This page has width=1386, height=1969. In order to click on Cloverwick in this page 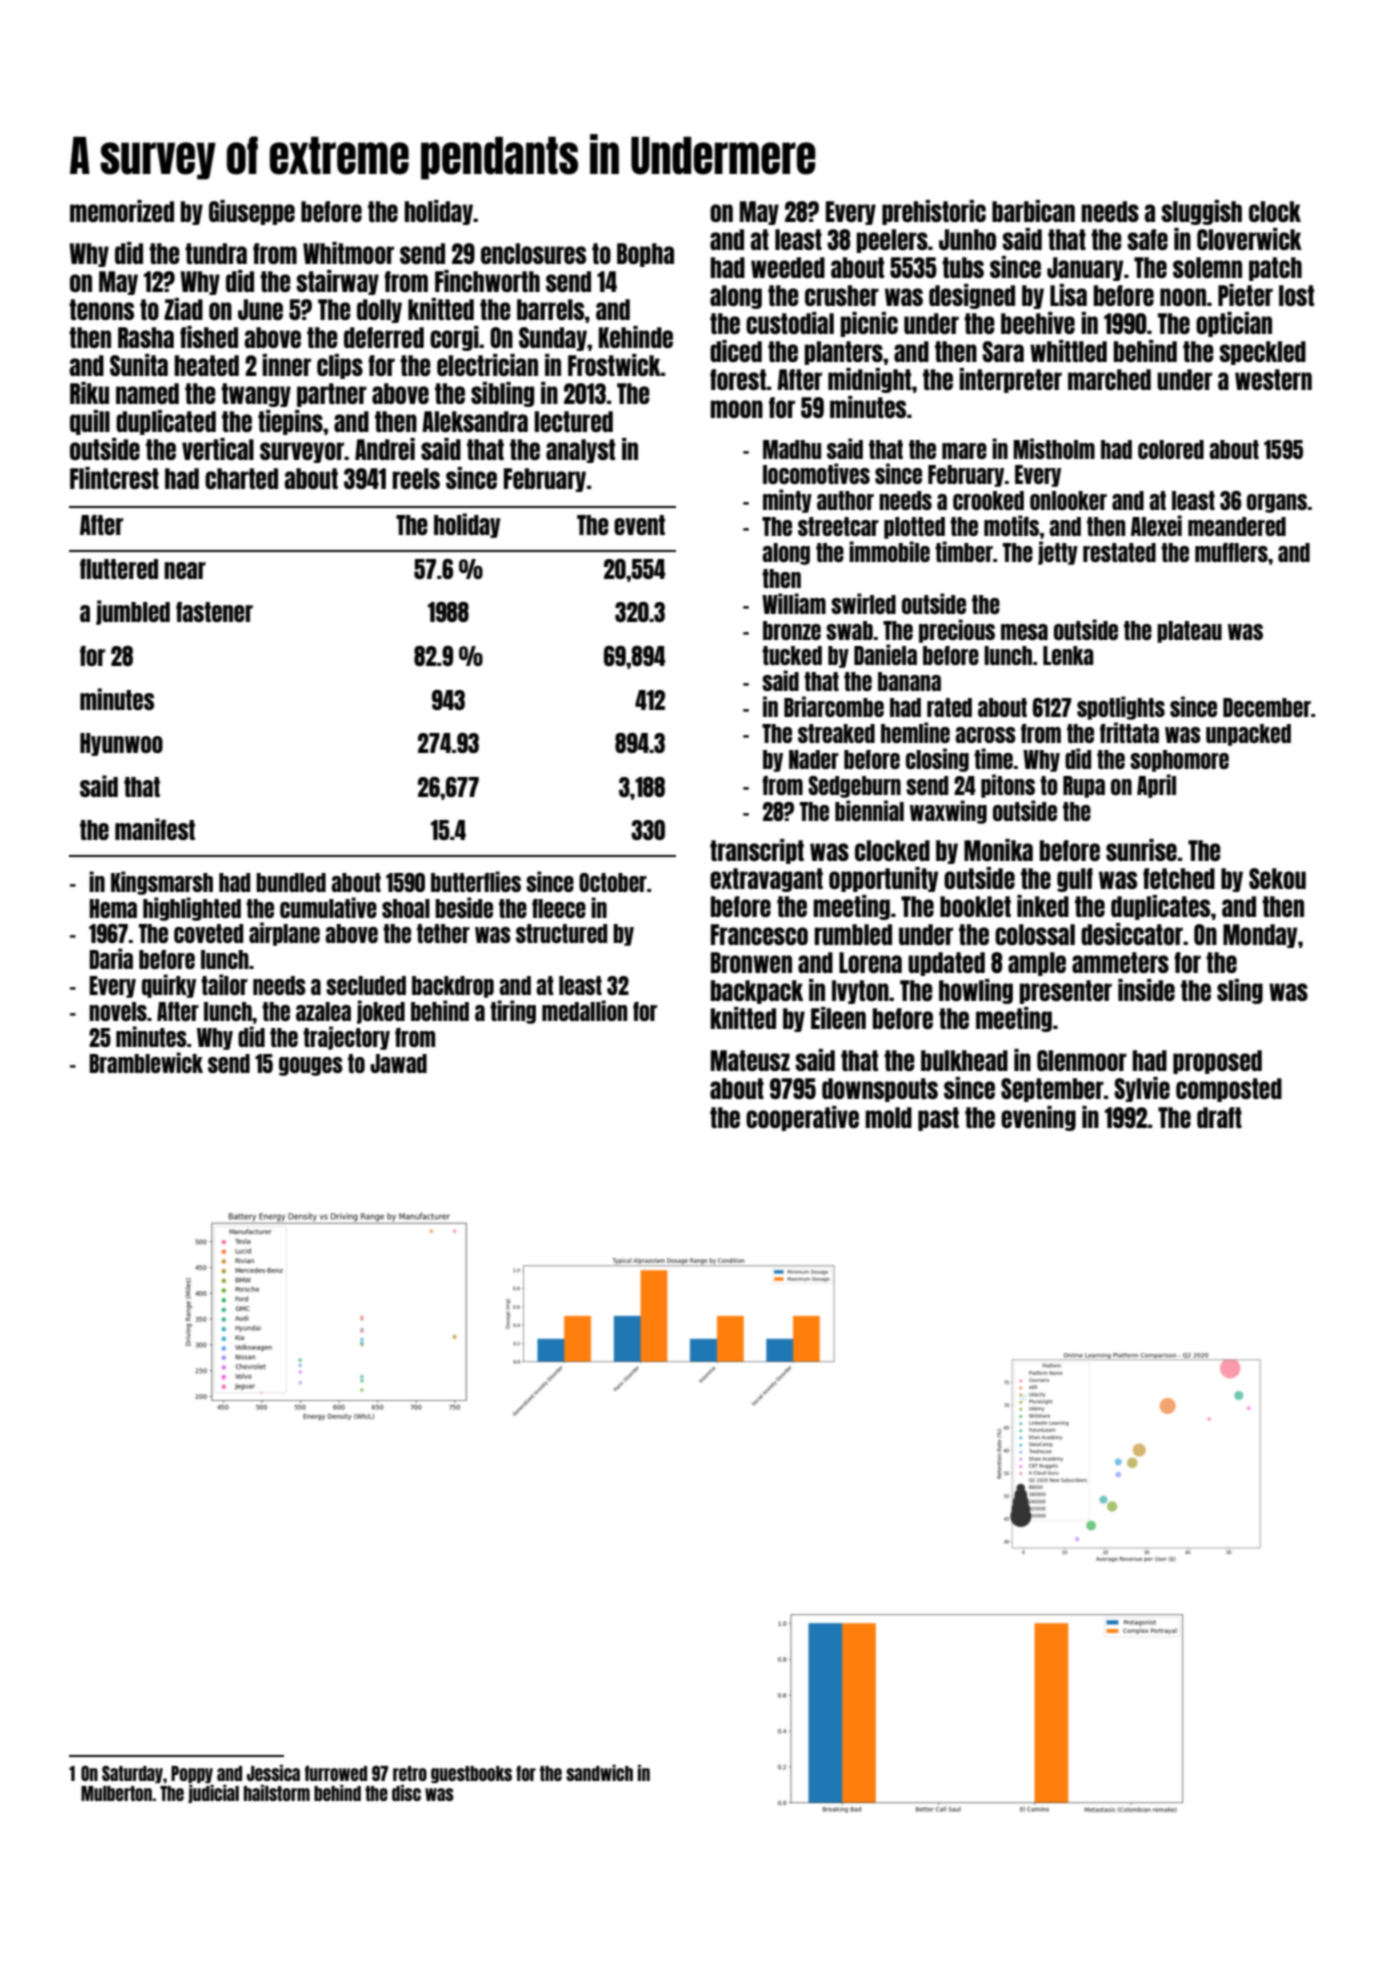, I will do `click(1249, 239)`.
